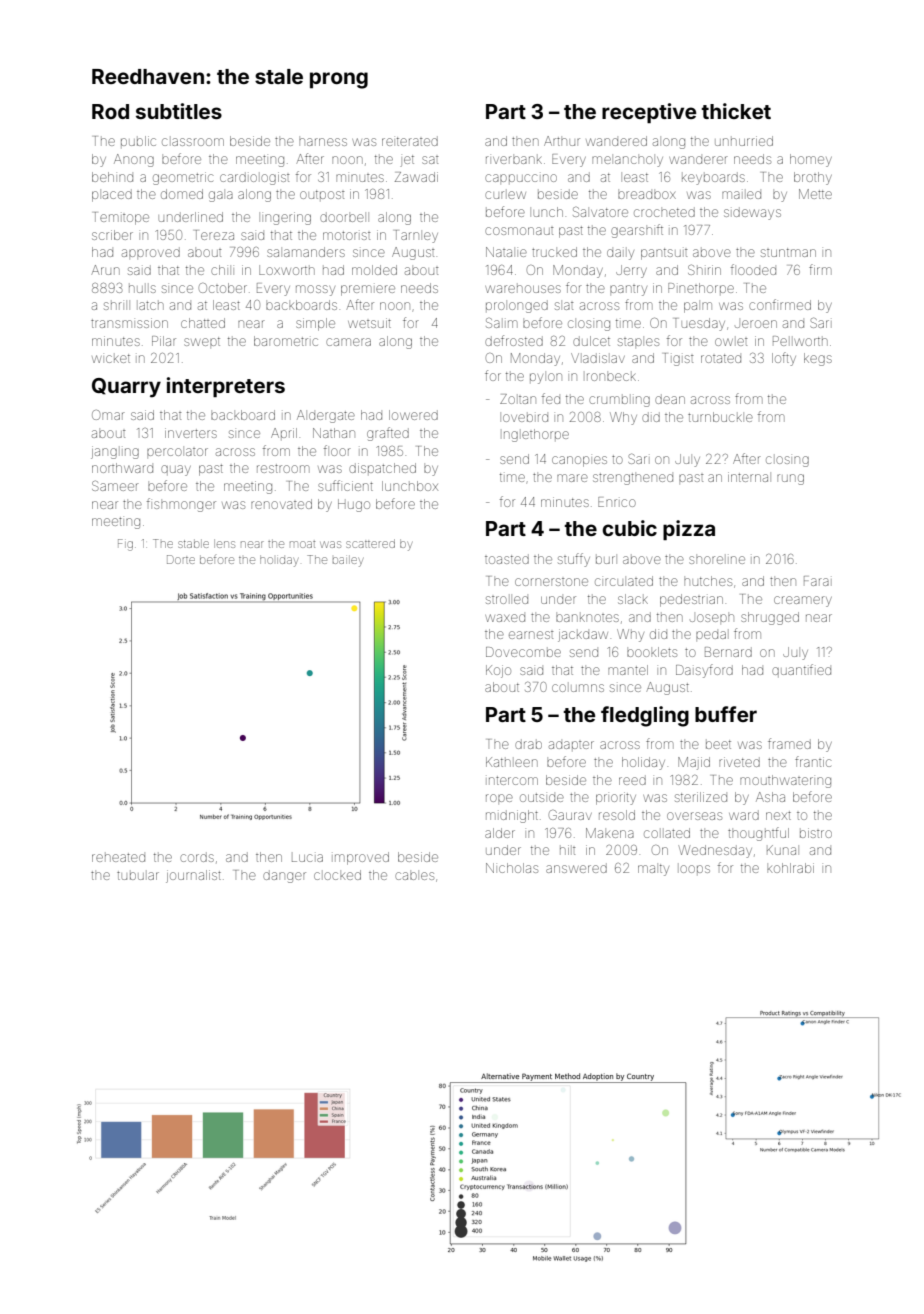 This screenshot has width=924, height=1314. What do you see at coordinates (649, 113) in the screenshot?
I see `receptive` at bounding box center [649, 113].
